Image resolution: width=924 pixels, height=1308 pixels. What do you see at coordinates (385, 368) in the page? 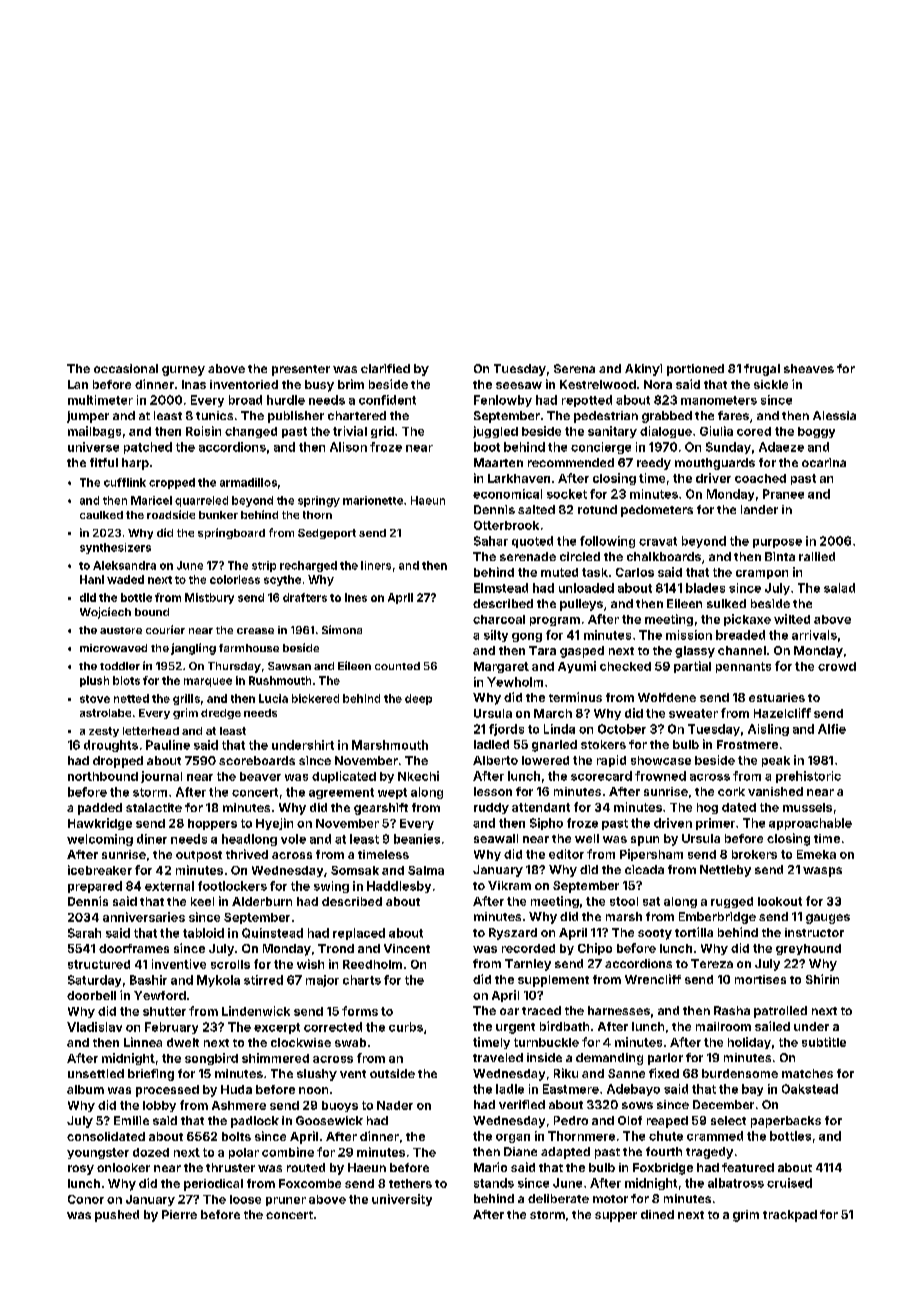
I see `clarified` at bounding box center [385, 368].
